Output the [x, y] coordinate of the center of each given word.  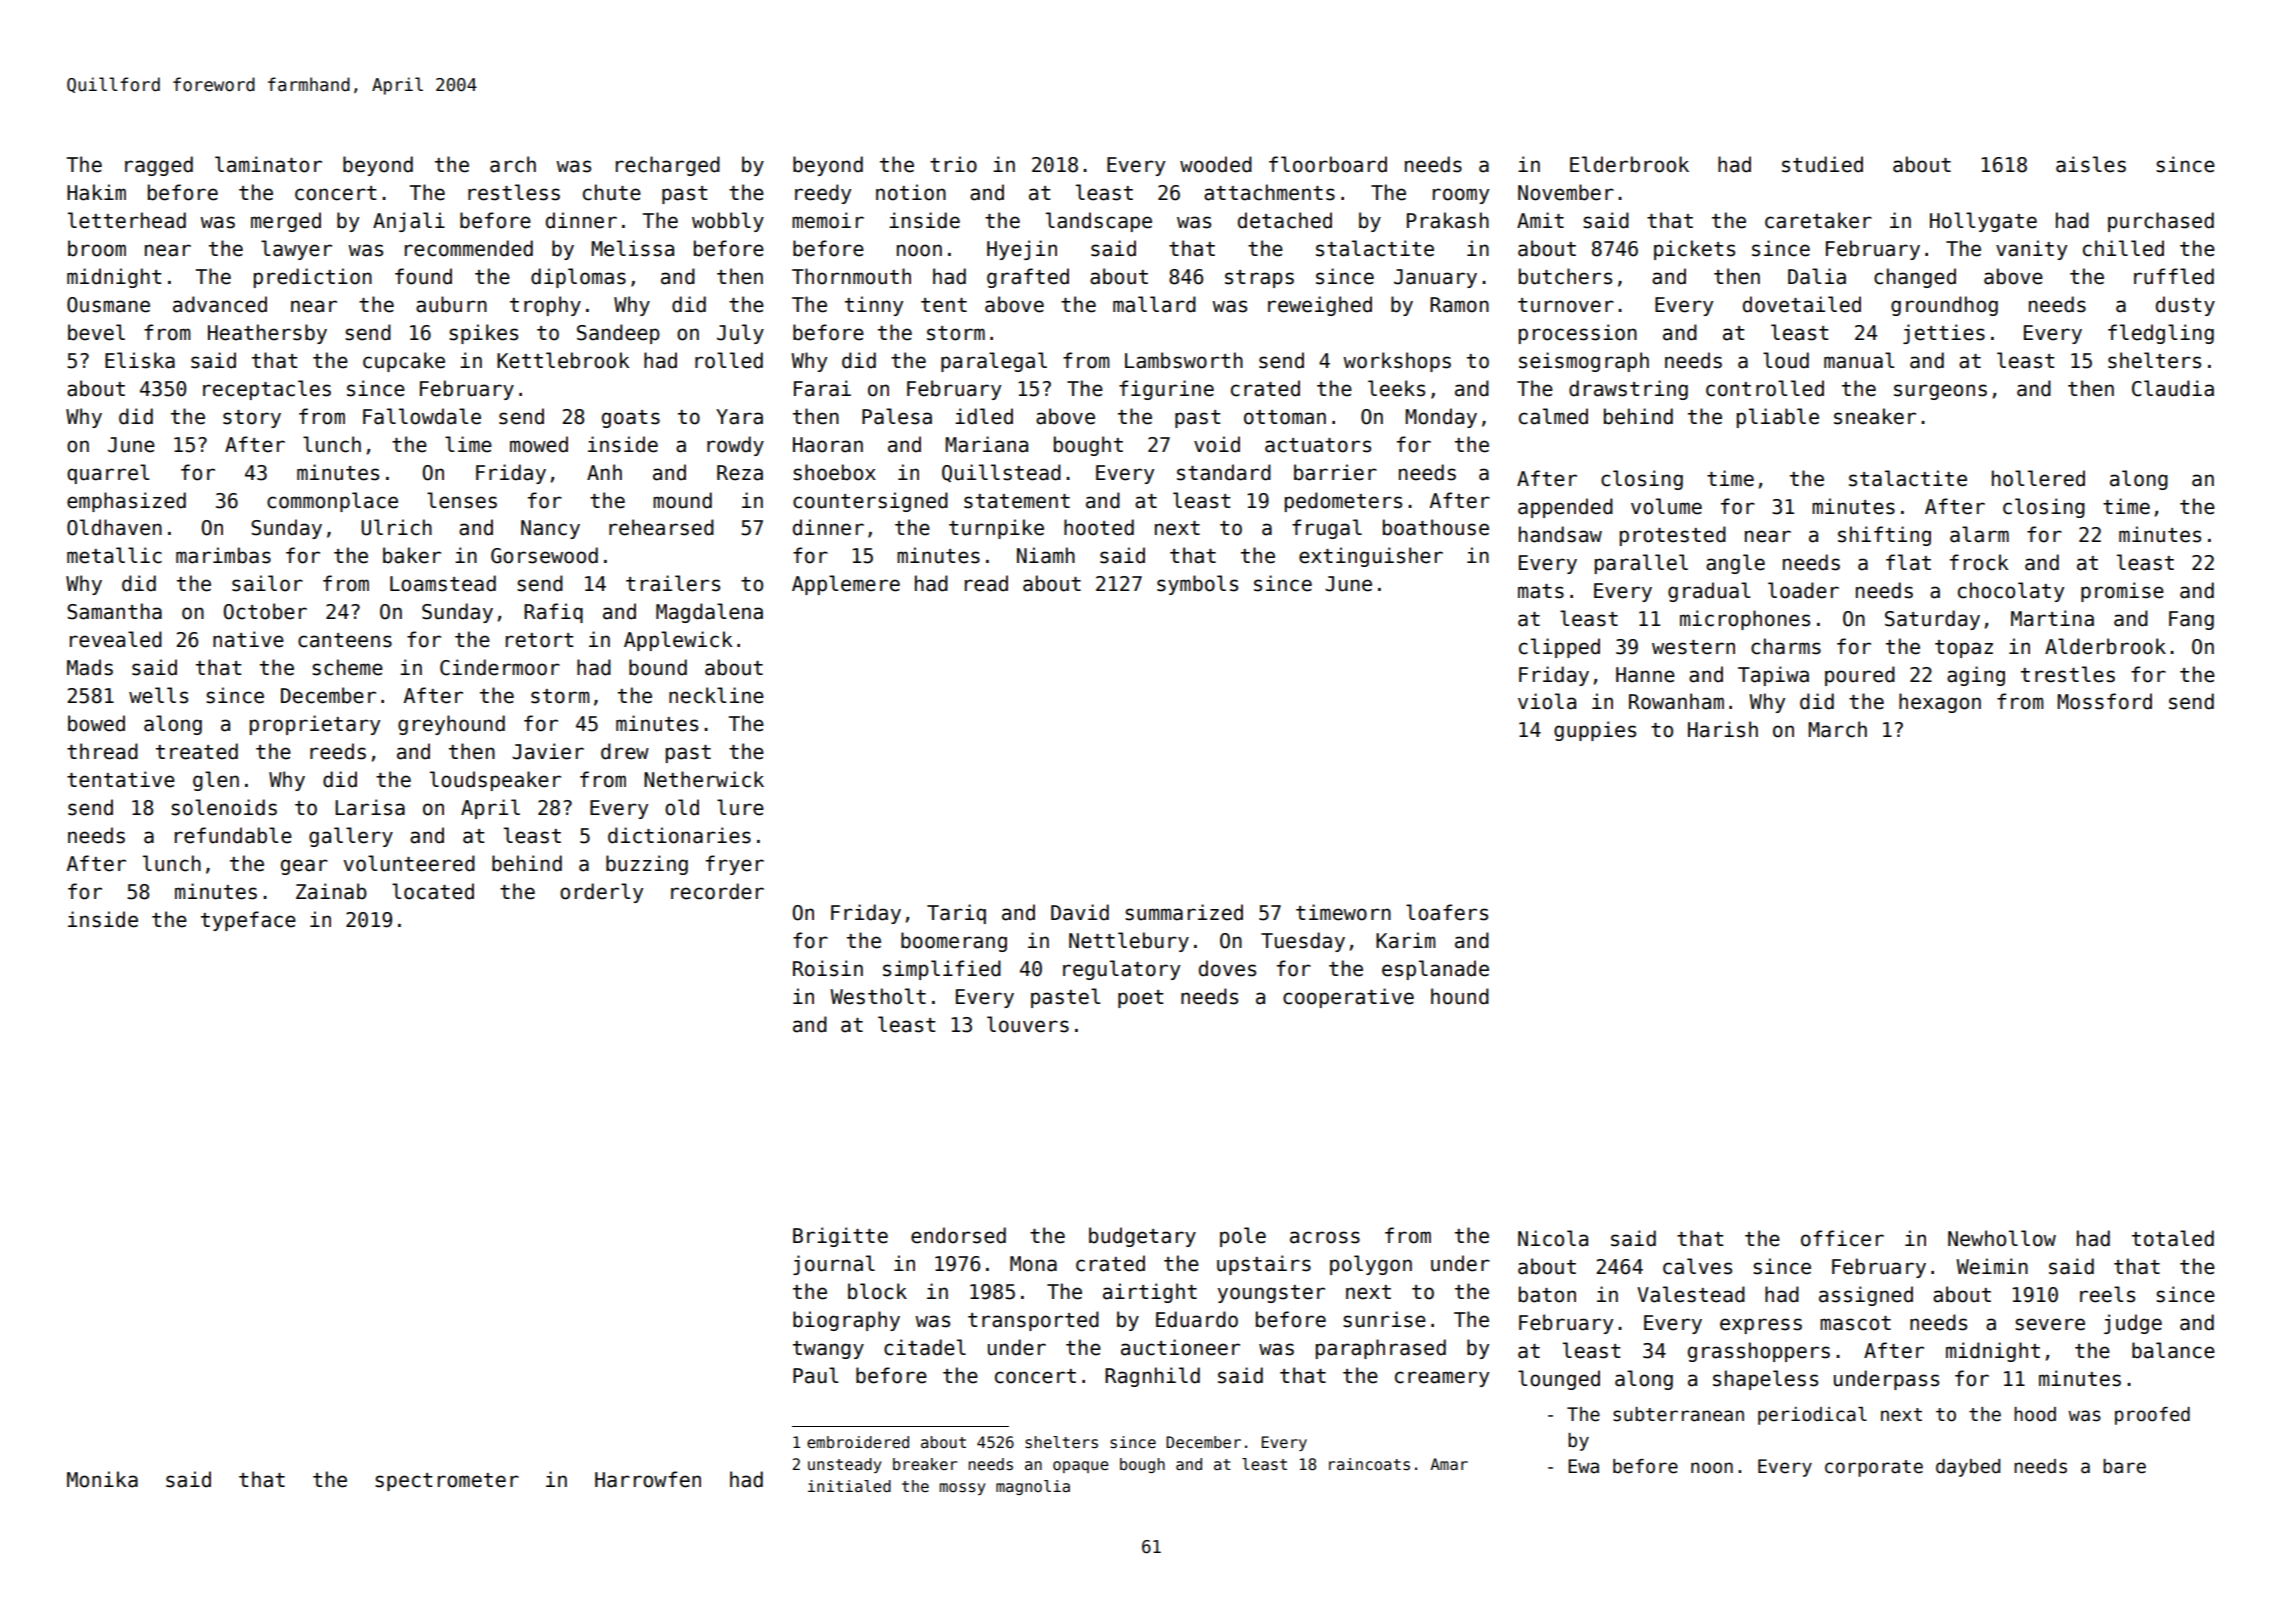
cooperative [1348, 998]
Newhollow [2002, 1238]
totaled [2173, 1238]
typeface [248, 921]
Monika [102, 1479]
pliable [1778, 418]
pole [1243, 1237]
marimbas [223, 555]
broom [97, 248]
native [248, 639]
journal [834, 1265]
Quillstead [1001, 473]
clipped [1559, 648]
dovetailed [1802, 304]
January [1435, 278]
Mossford [2105, 701]
